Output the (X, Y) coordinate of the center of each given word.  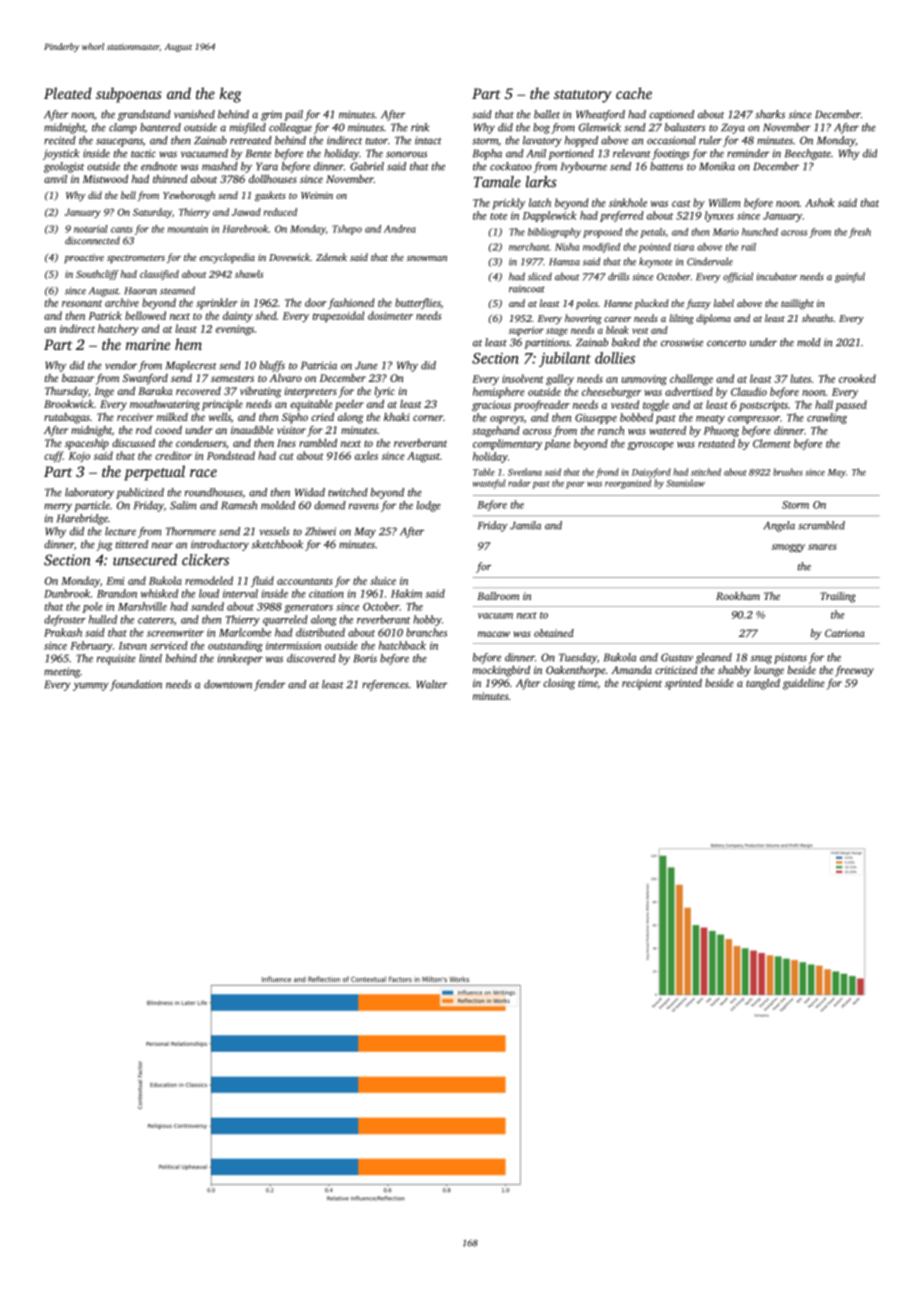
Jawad (246, 212)
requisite (116, 659)
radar (519, 483)
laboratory (89, 493)
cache (634, 93)
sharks (770, 114)
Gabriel (367, 166)
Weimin (317, 195)
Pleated (68, 93)
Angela (779, 526)
